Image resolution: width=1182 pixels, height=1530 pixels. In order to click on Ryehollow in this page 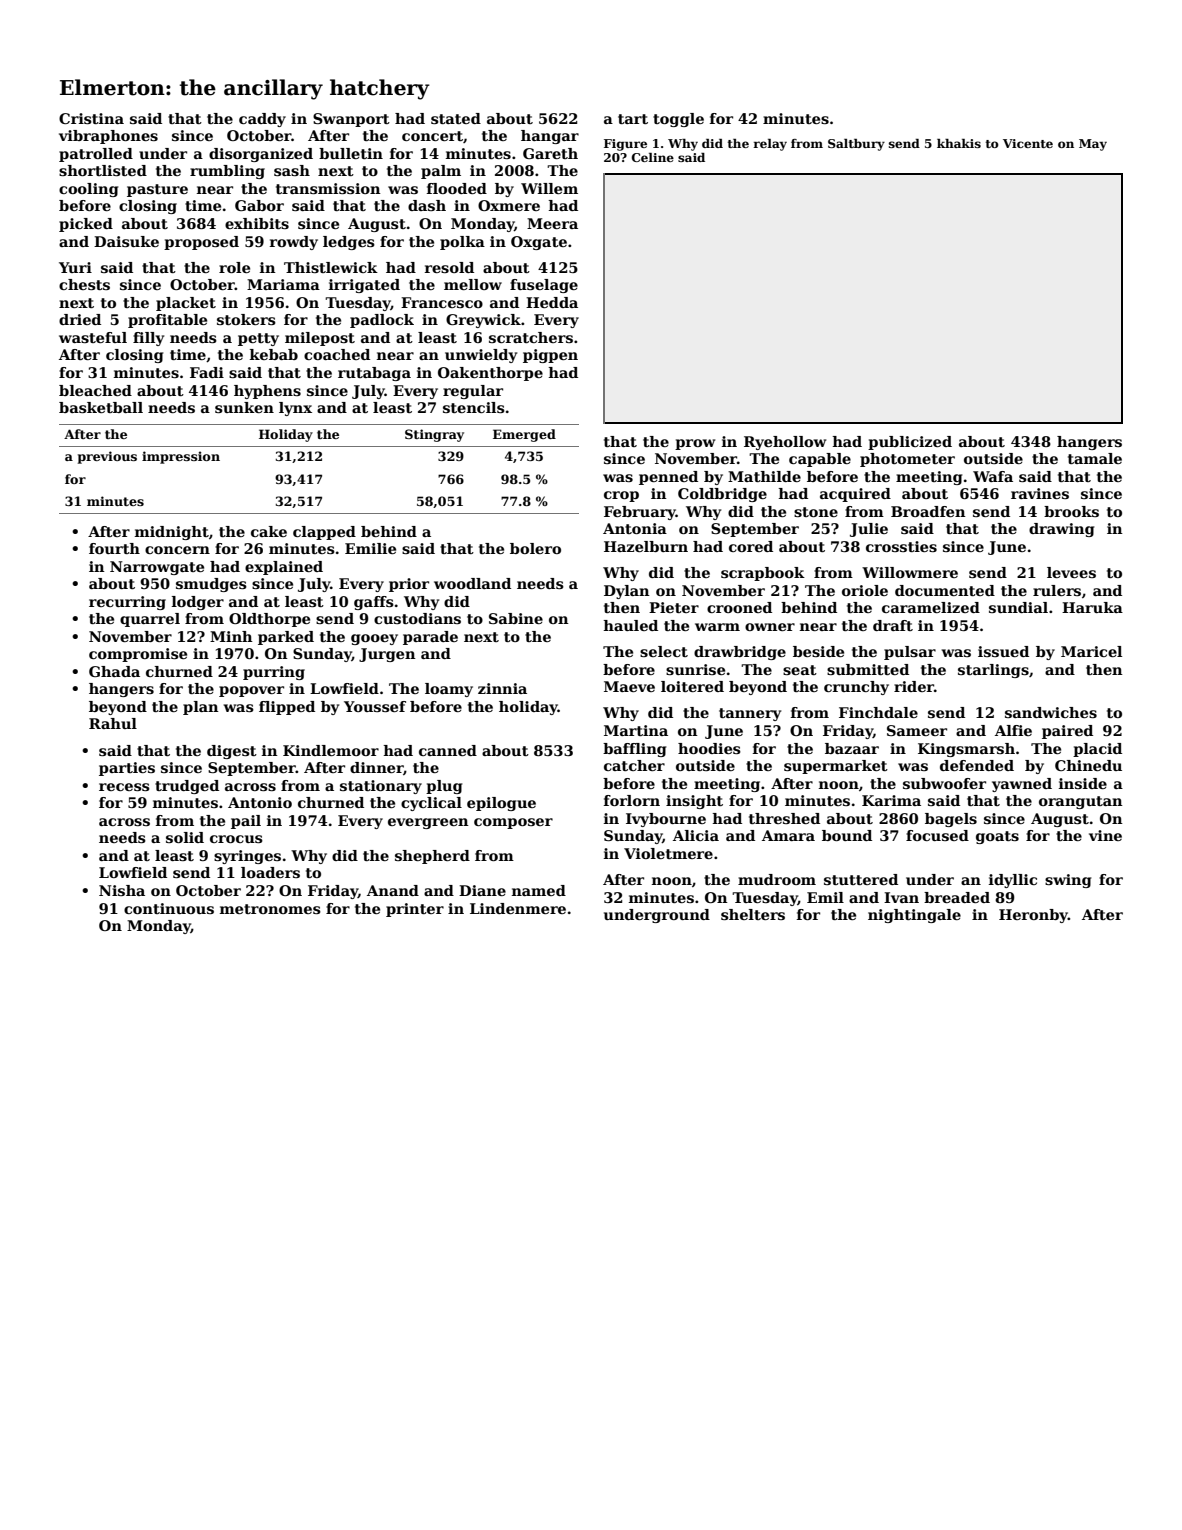, I will do `click(785, 443)`.
